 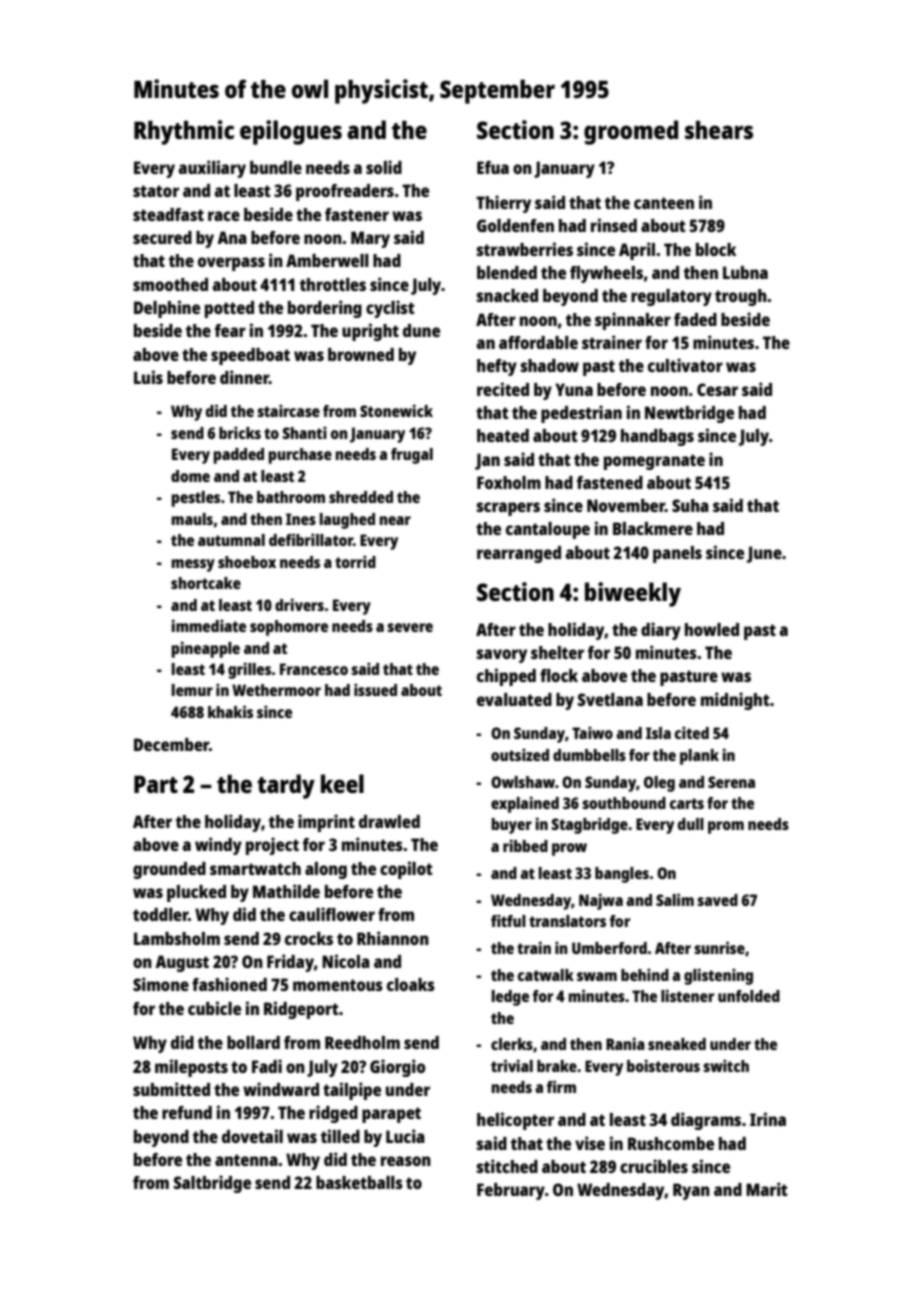 I want to click on Giorgio, so click(x=398, y=1068).
